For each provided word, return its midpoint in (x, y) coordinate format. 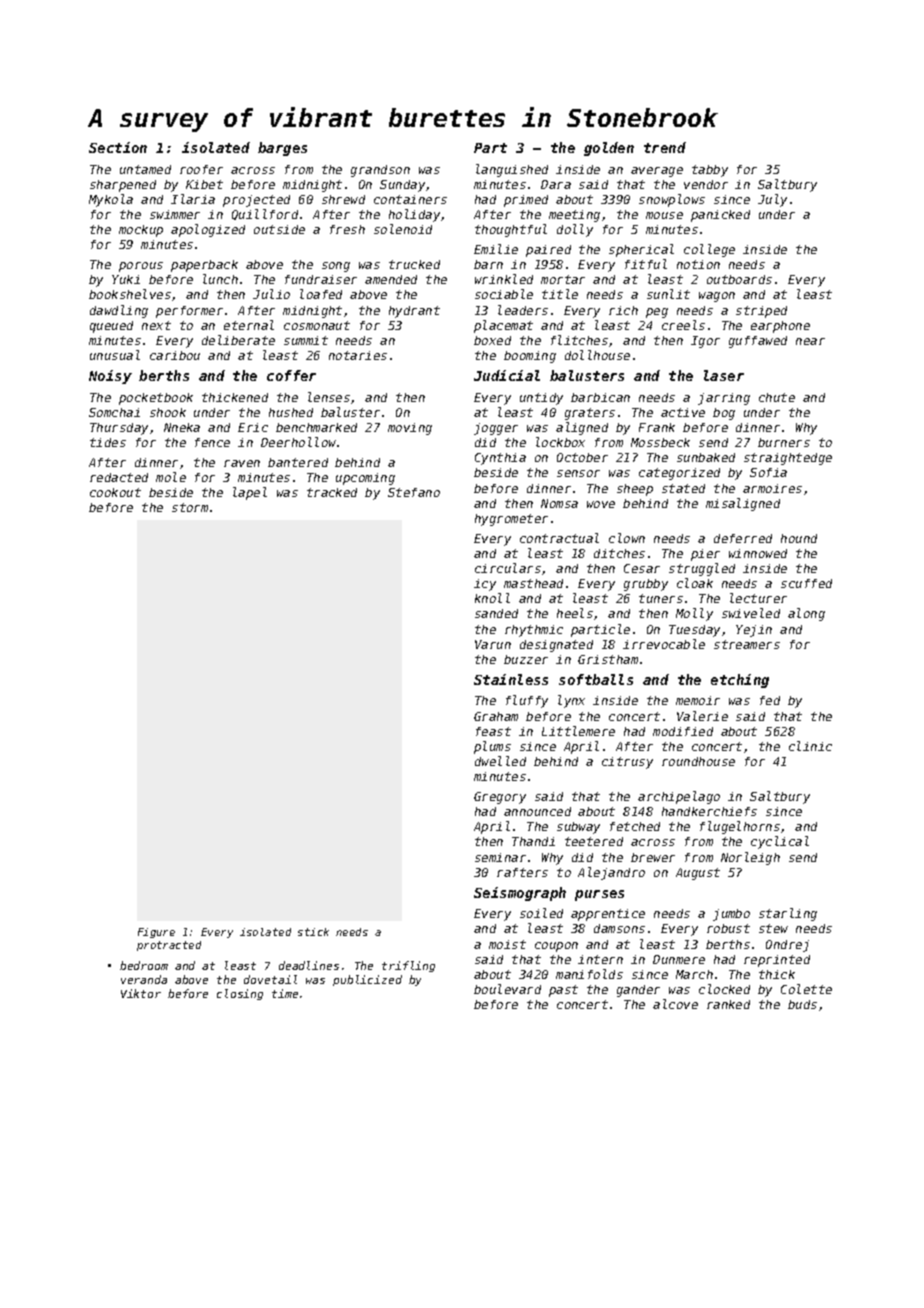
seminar (500, 857)
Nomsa (559, 503)
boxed (492, 340)
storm (190, 507)
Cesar (642, 568)
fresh (347, 229)
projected (256, 201)
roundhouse (698, 761)
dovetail (270, 979)
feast (493, 731)
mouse (664, 215)
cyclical (780, 842)
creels (683, 325)
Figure (156, 933)
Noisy (110, 377)
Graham (496, 716)
